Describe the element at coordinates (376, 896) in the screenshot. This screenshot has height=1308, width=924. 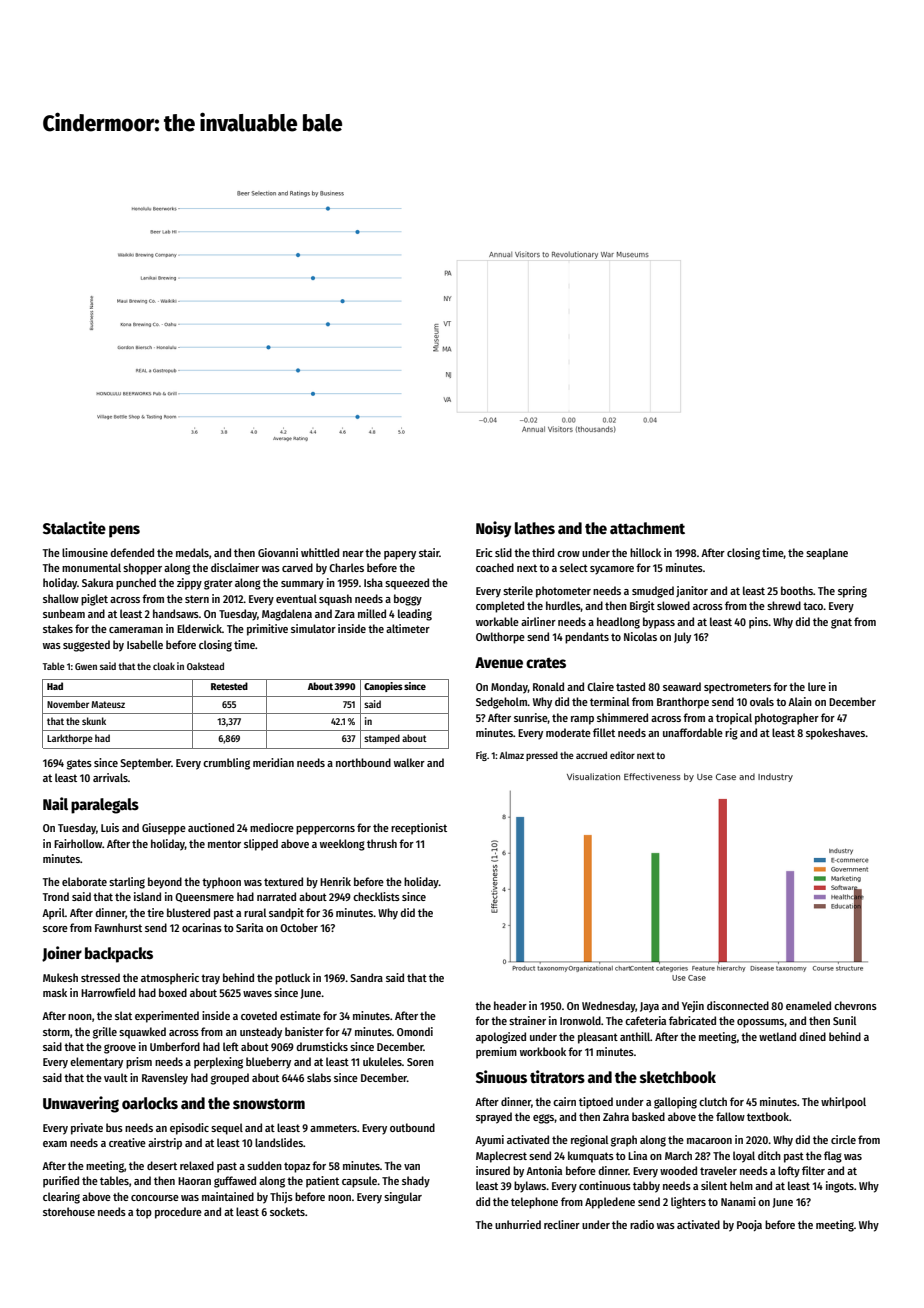
I see `checklists` at that location.
